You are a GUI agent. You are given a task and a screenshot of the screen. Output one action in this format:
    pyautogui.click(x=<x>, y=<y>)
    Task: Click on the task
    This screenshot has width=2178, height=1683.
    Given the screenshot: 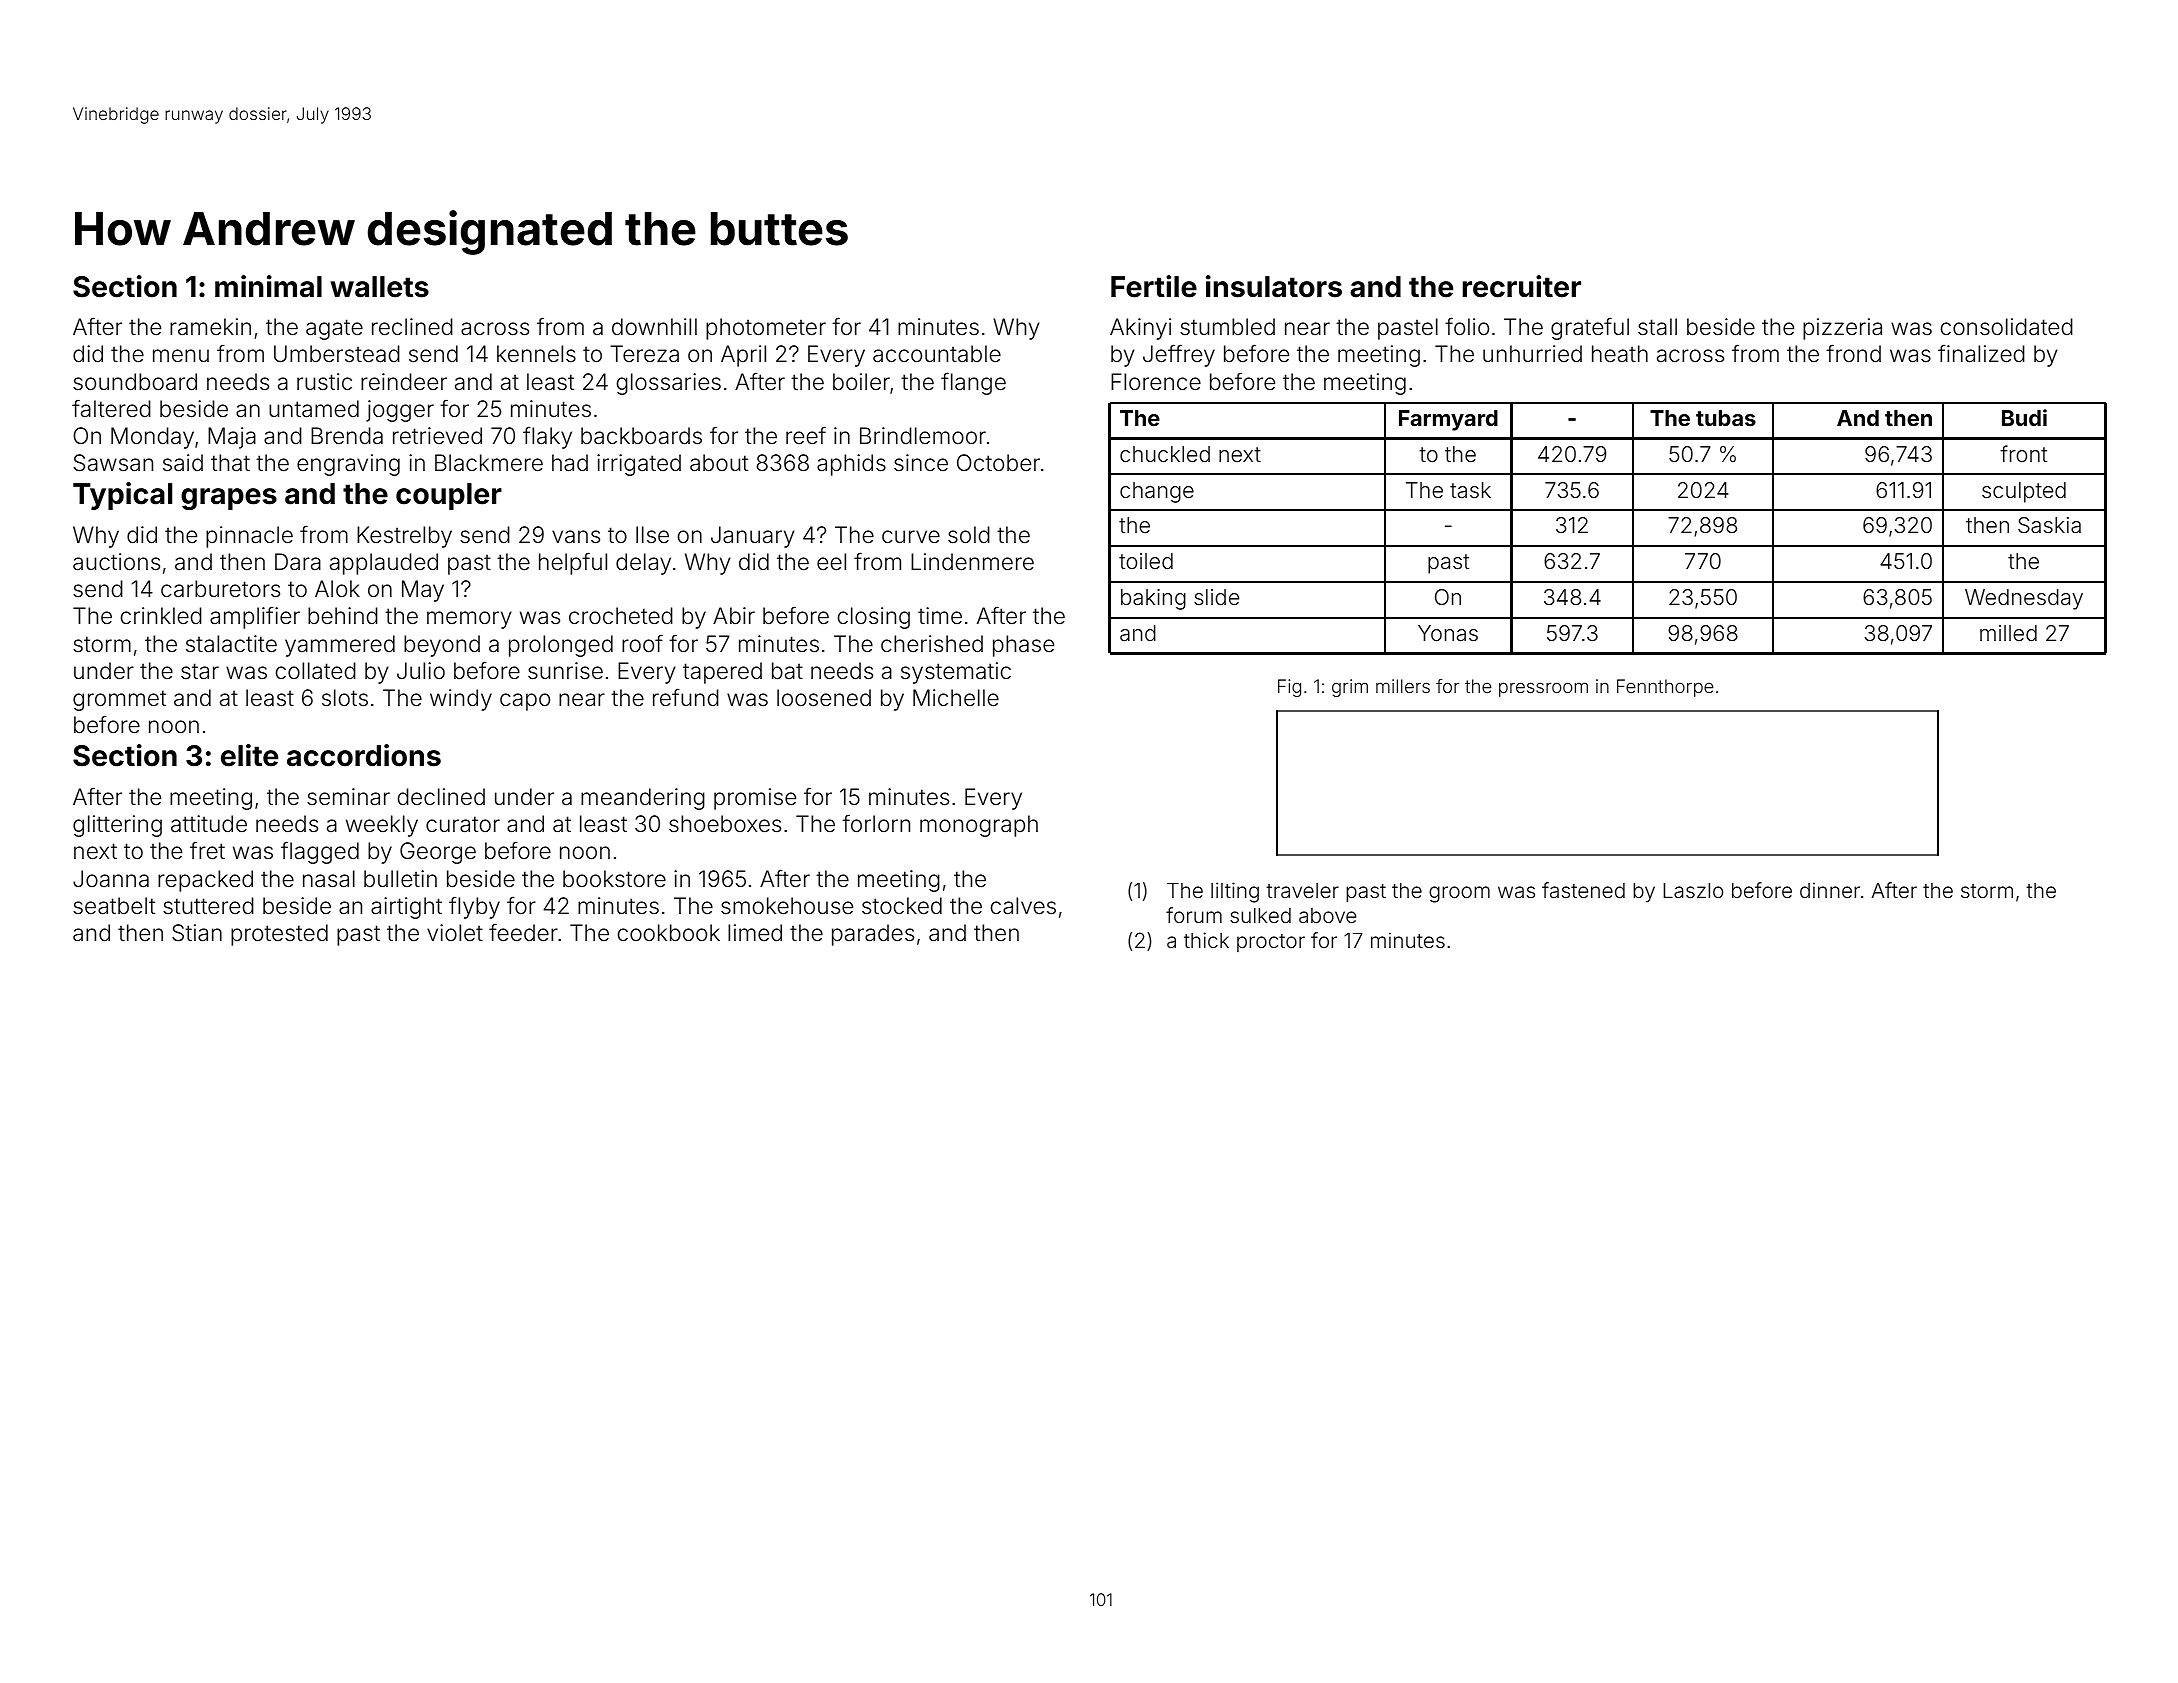 What is the action you would take?
    pyautogui.click(x=1470, y=490)
